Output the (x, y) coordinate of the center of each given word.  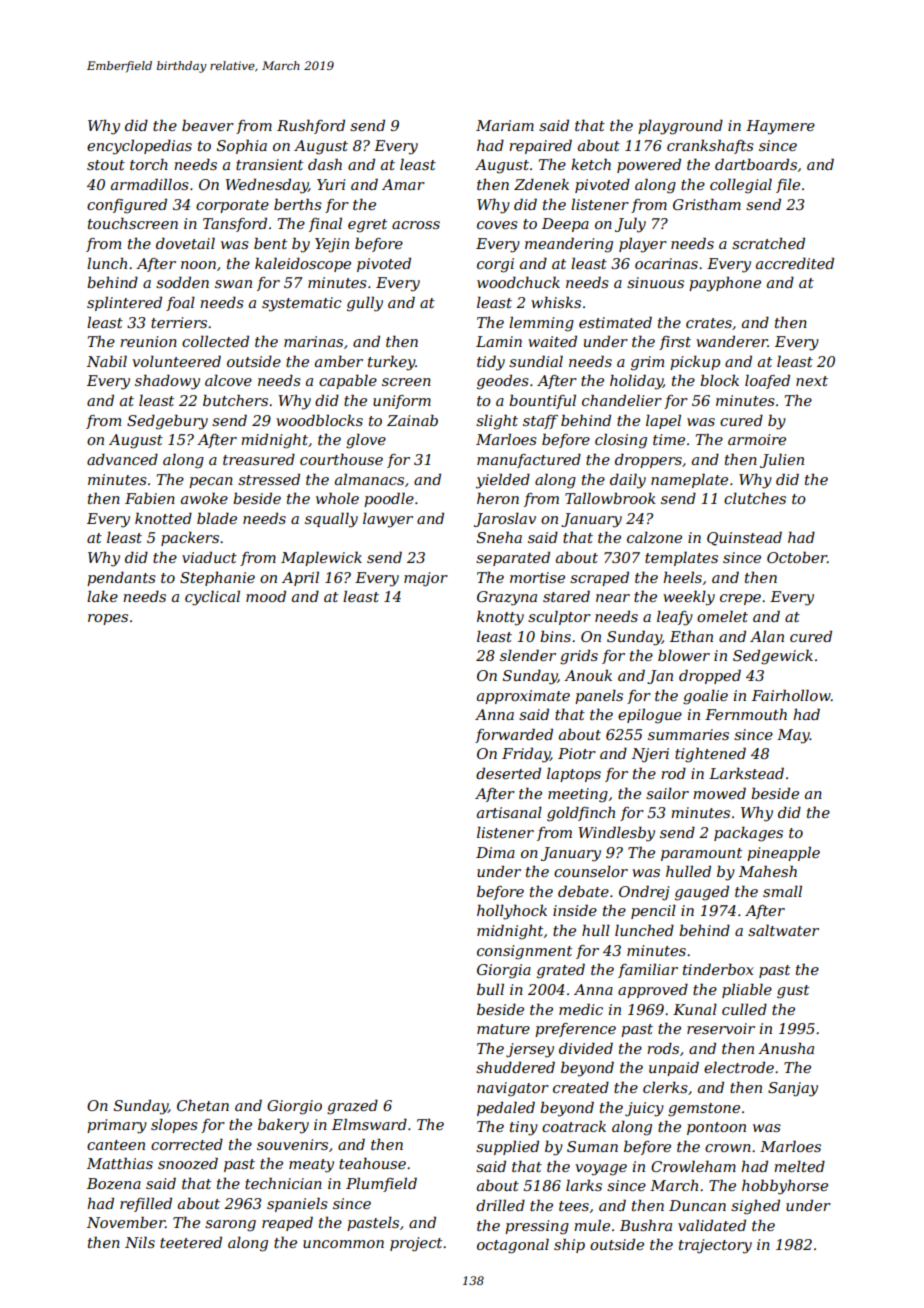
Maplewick (321, 558)
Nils (140, 1242)
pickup (695, 363)
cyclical (212, 598)
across (416, 225)
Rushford (311, 126)
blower (684, 655)
